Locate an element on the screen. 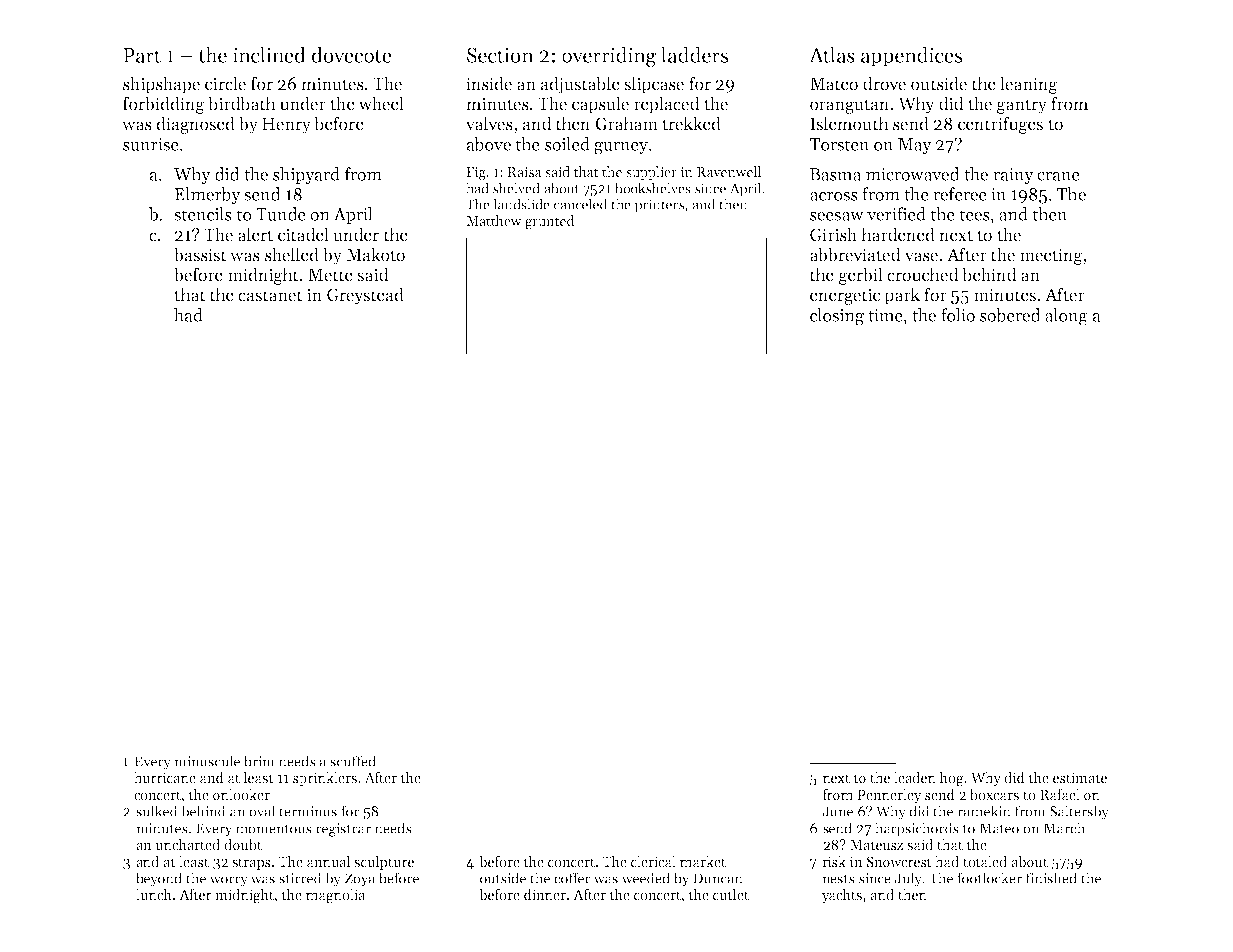  stirred is located at coordinates (300, 878).
